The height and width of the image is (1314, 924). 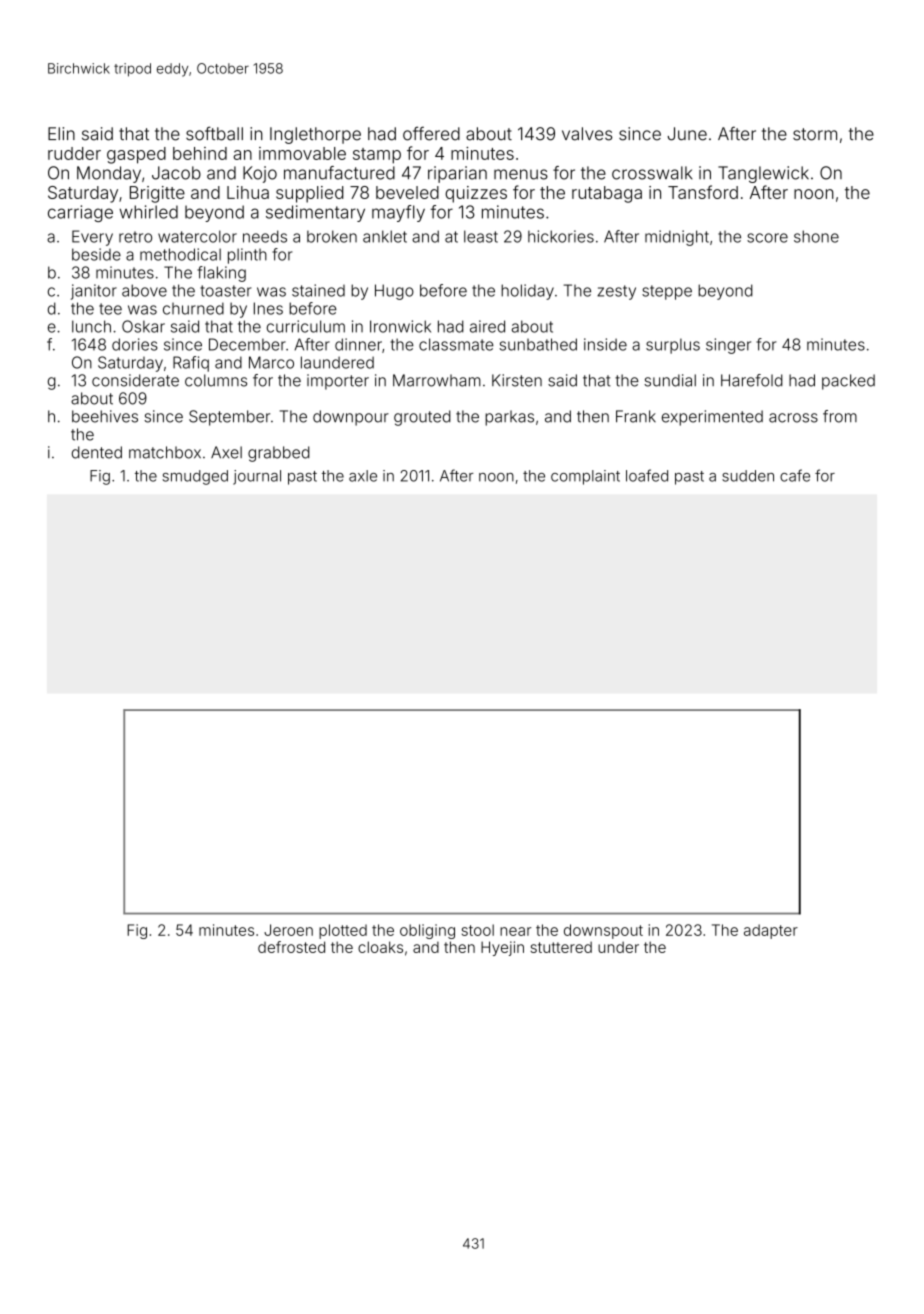 What do you see at coordinates (229, 418) in the image?
I see `September` at bounding box center [229, 418].
